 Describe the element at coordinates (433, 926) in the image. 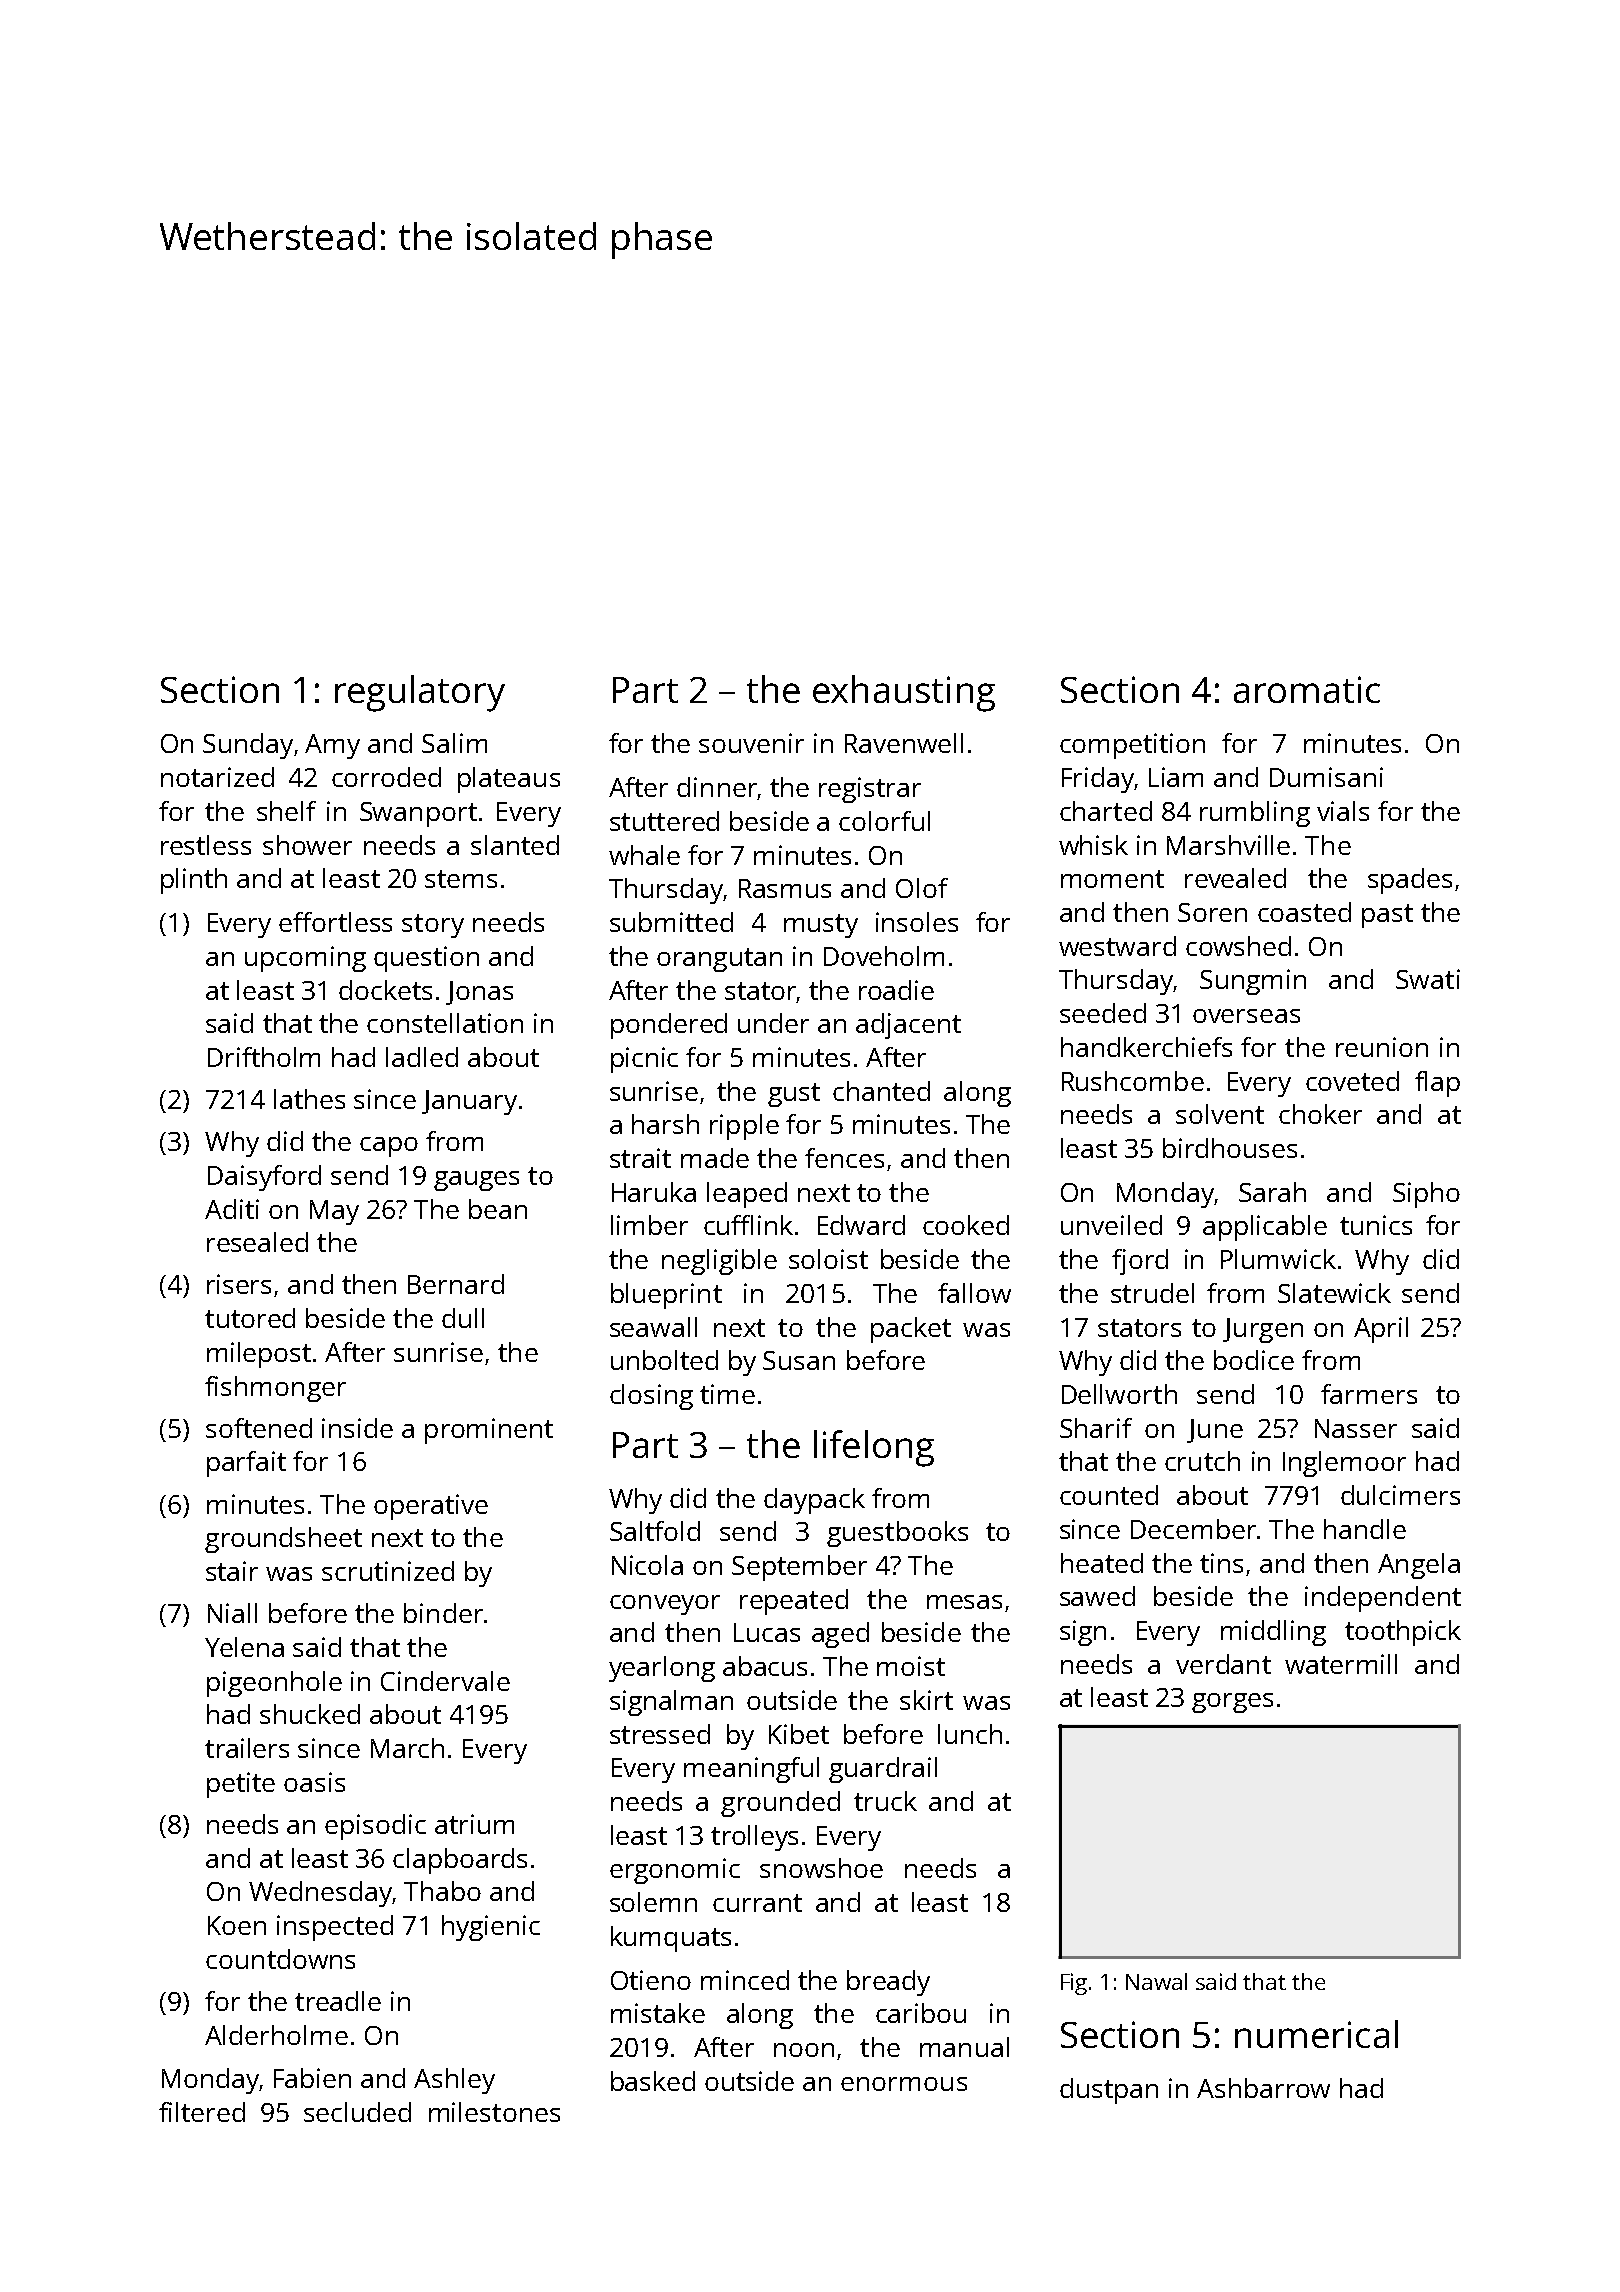

I see `story` at that location.
